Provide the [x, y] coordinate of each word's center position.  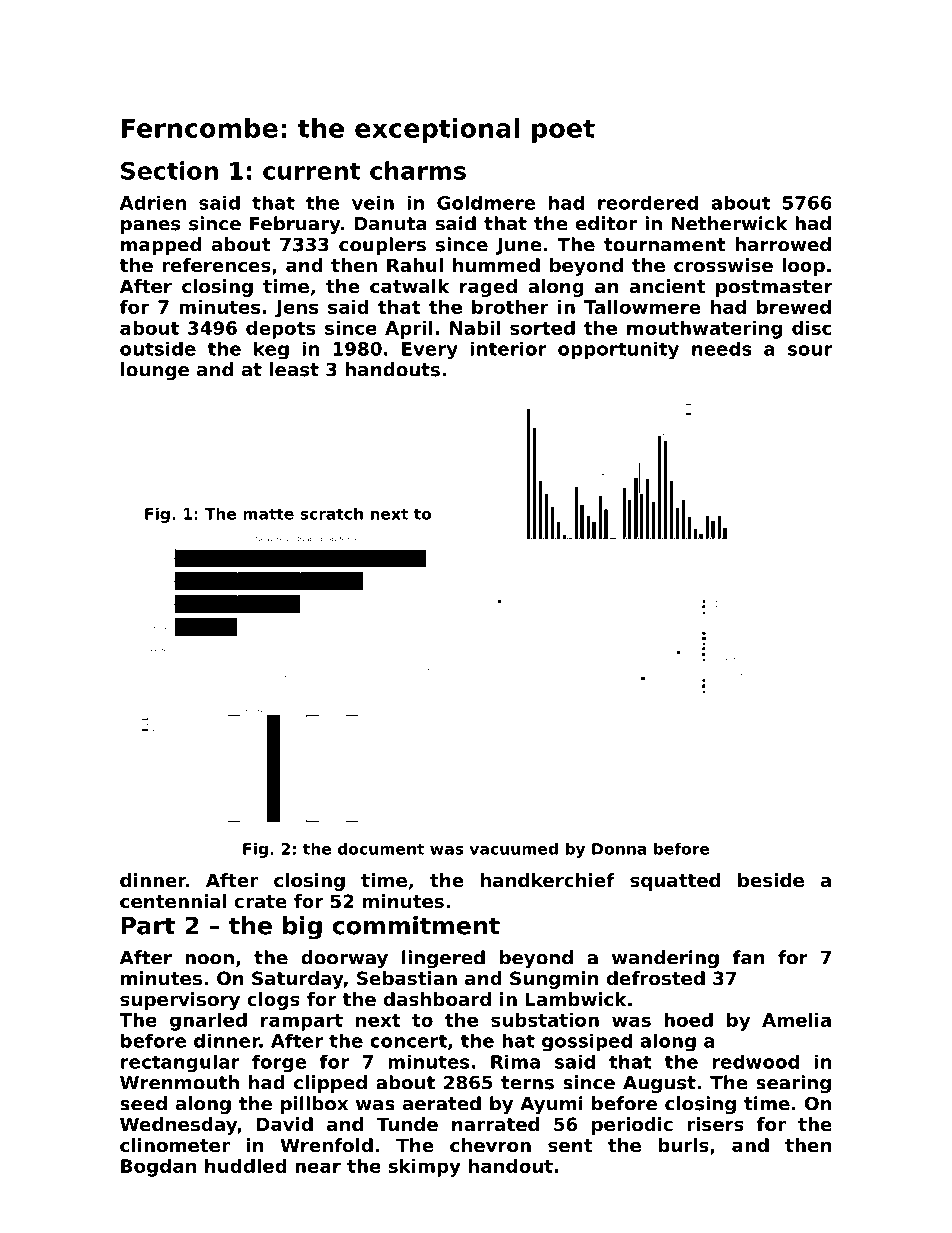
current [312, 171]
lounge [155, 371]
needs [722, 348]
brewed [794, 307]
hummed [496, 265]
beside [771, 880]
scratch [331, 514]
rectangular [180, 1063]
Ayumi [551, 1105]
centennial [173, 901]
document [381, 849]
